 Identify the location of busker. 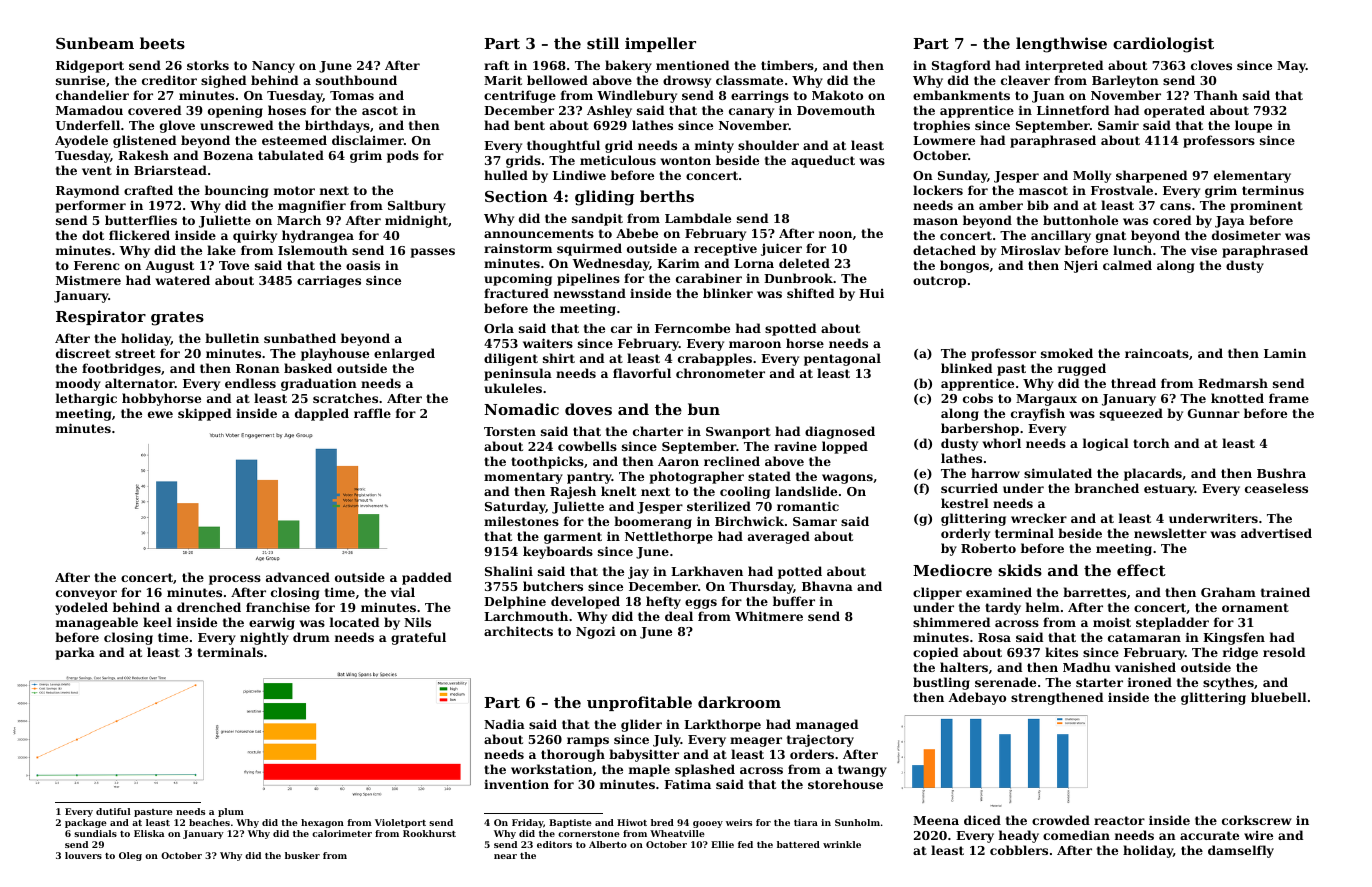
(302, 855).
